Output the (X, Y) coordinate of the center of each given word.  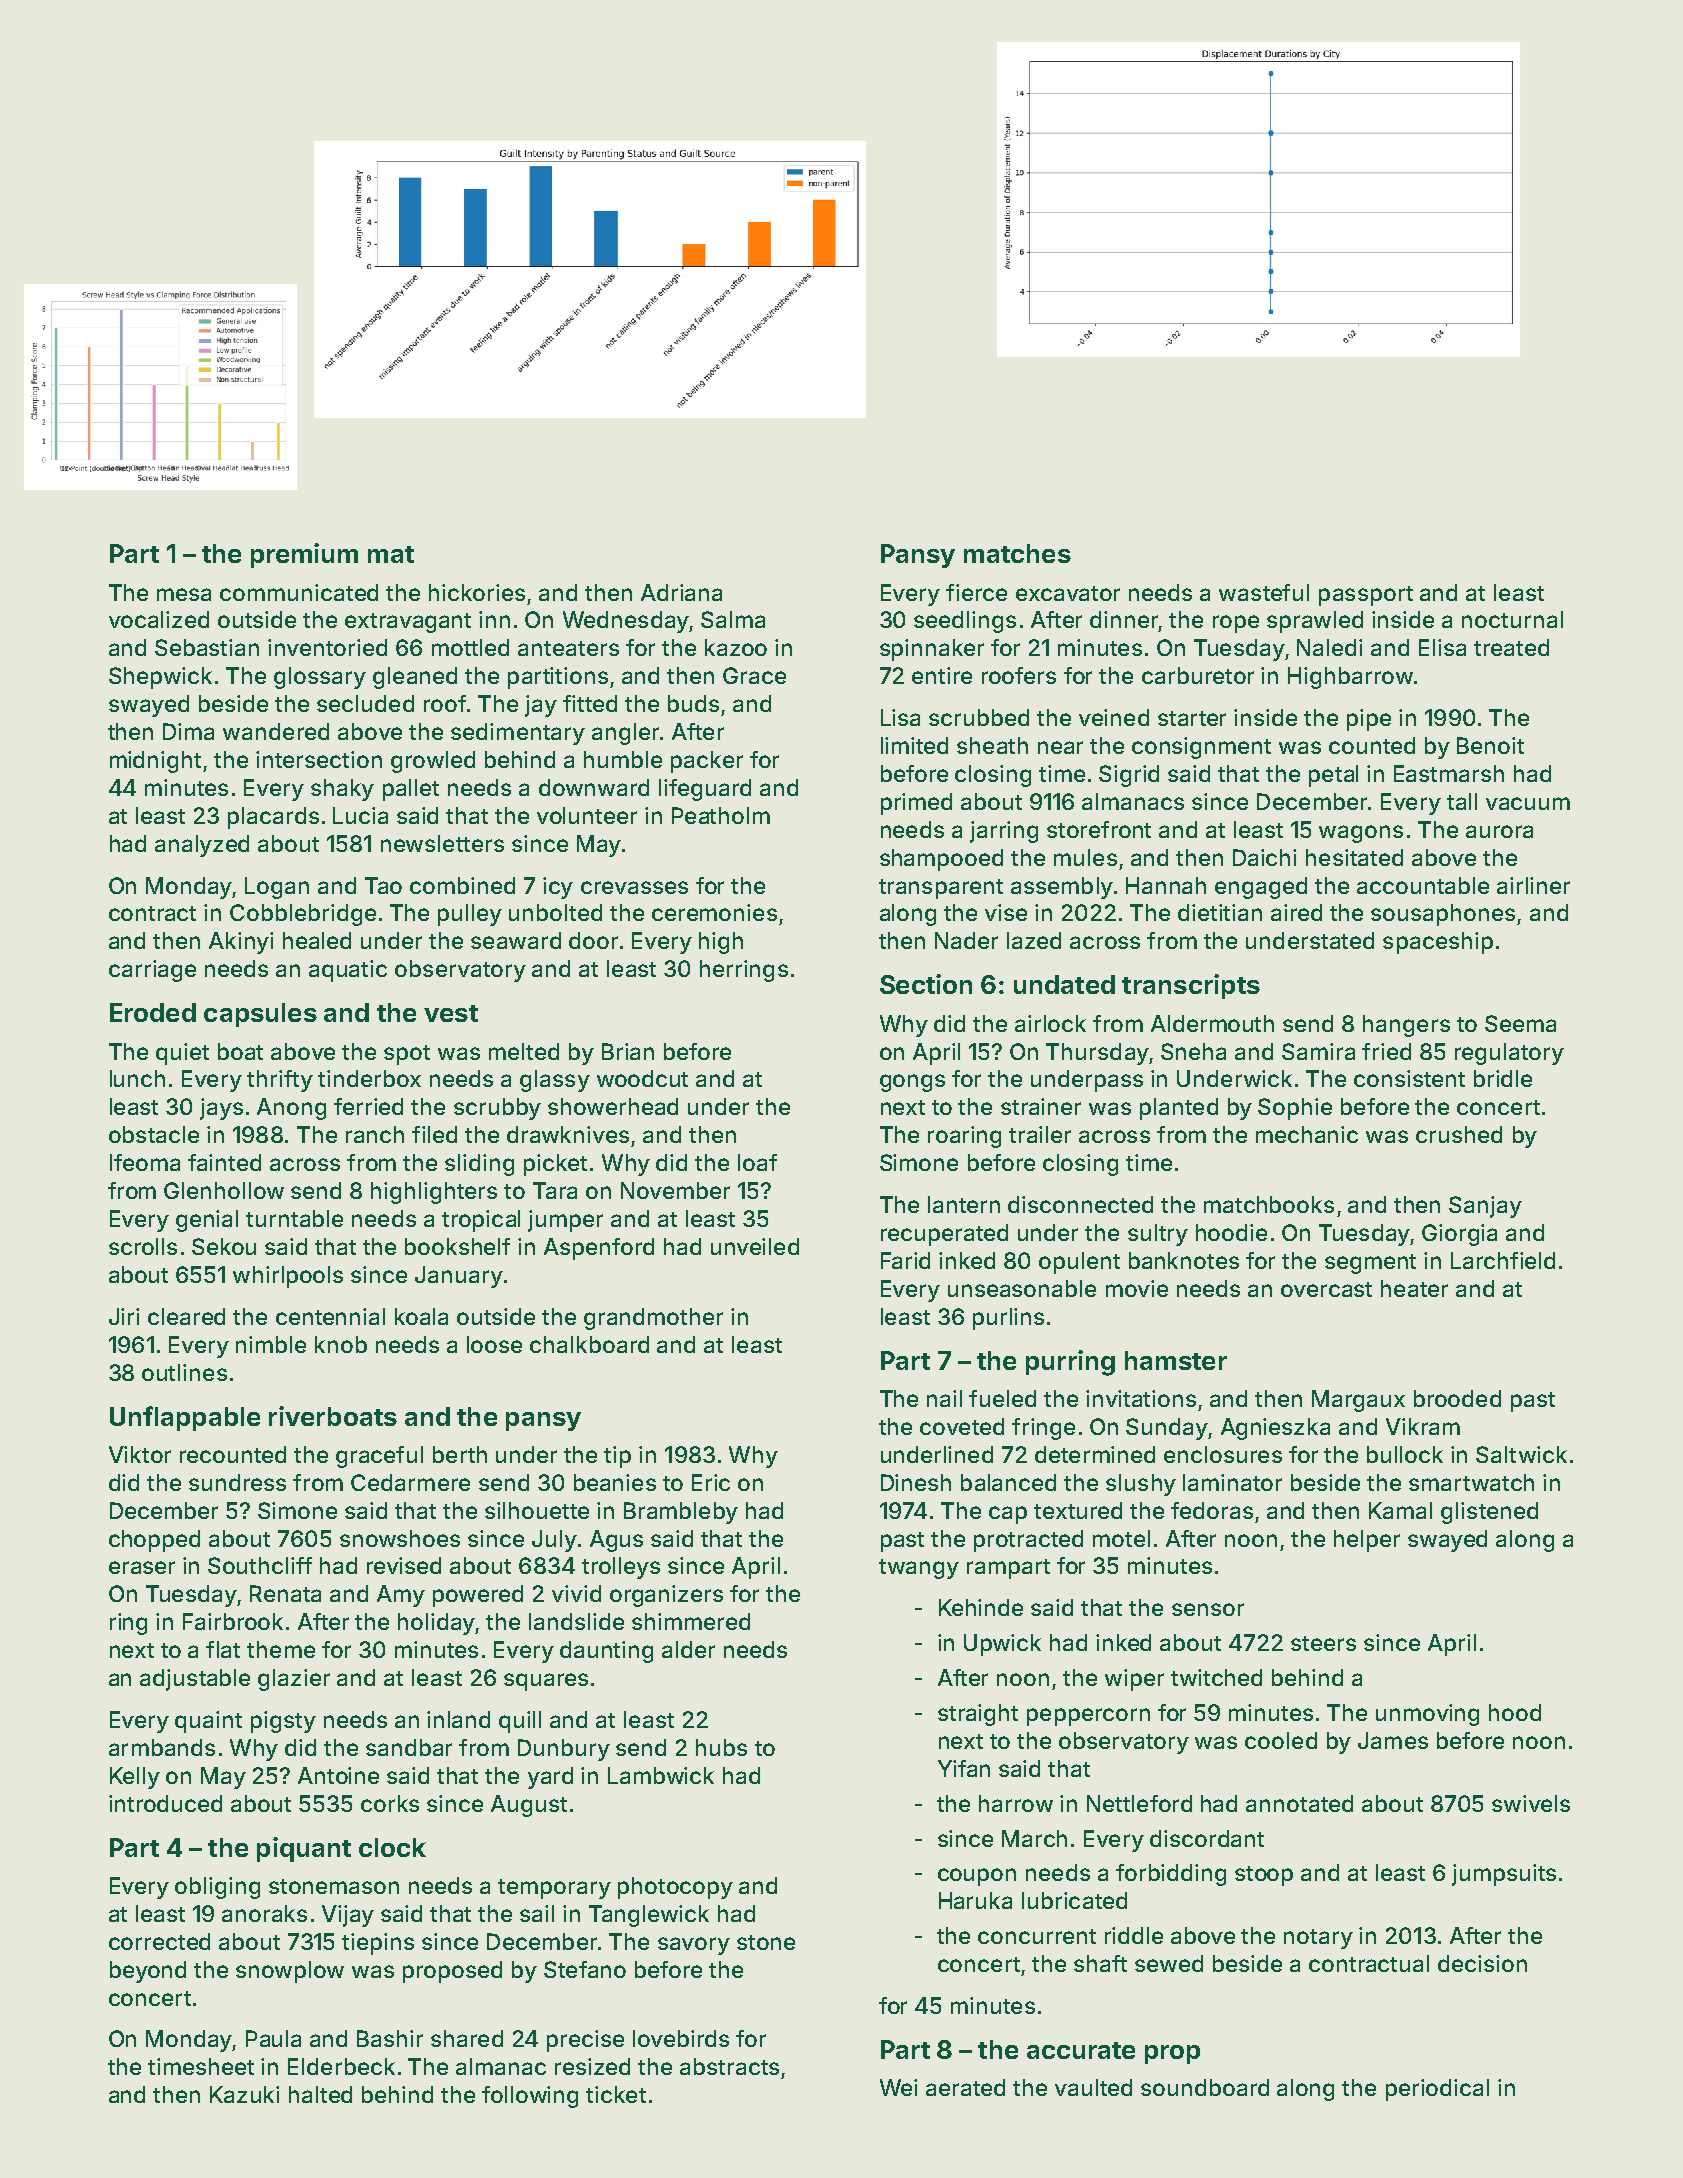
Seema (1520, 1023)
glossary (320, 678)
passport (1366, 596)
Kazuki (244, 2094)
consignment (1201, 748)
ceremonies (714, 912)
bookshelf (457, 1246)
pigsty (283, 1722)
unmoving (1427, 1715)
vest (451, 1013)
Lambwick (661, 1775)
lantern (964, 1204)
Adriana (681, 592)
